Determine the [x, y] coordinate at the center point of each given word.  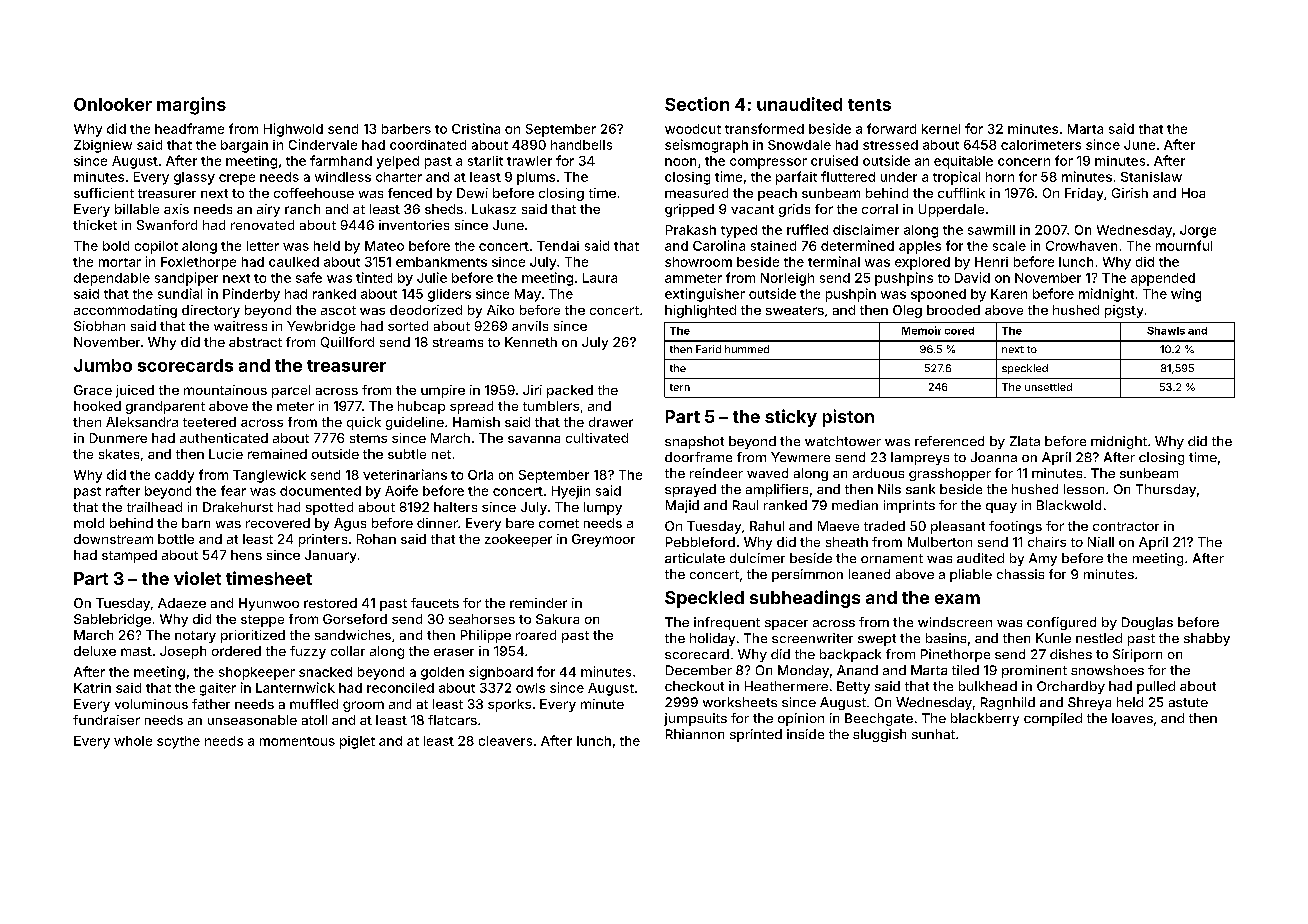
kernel [941, 129]
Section [697, 104]
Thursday [1166, 490]
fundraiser [106, 720]
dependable [112, 279]
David [972, 277]
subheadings [805, 599]
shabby [1207, 639]
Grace [93, 390]
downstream [113, 539]
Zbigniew [103, 146]
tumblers [551, 406]
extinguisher [705, 295]
